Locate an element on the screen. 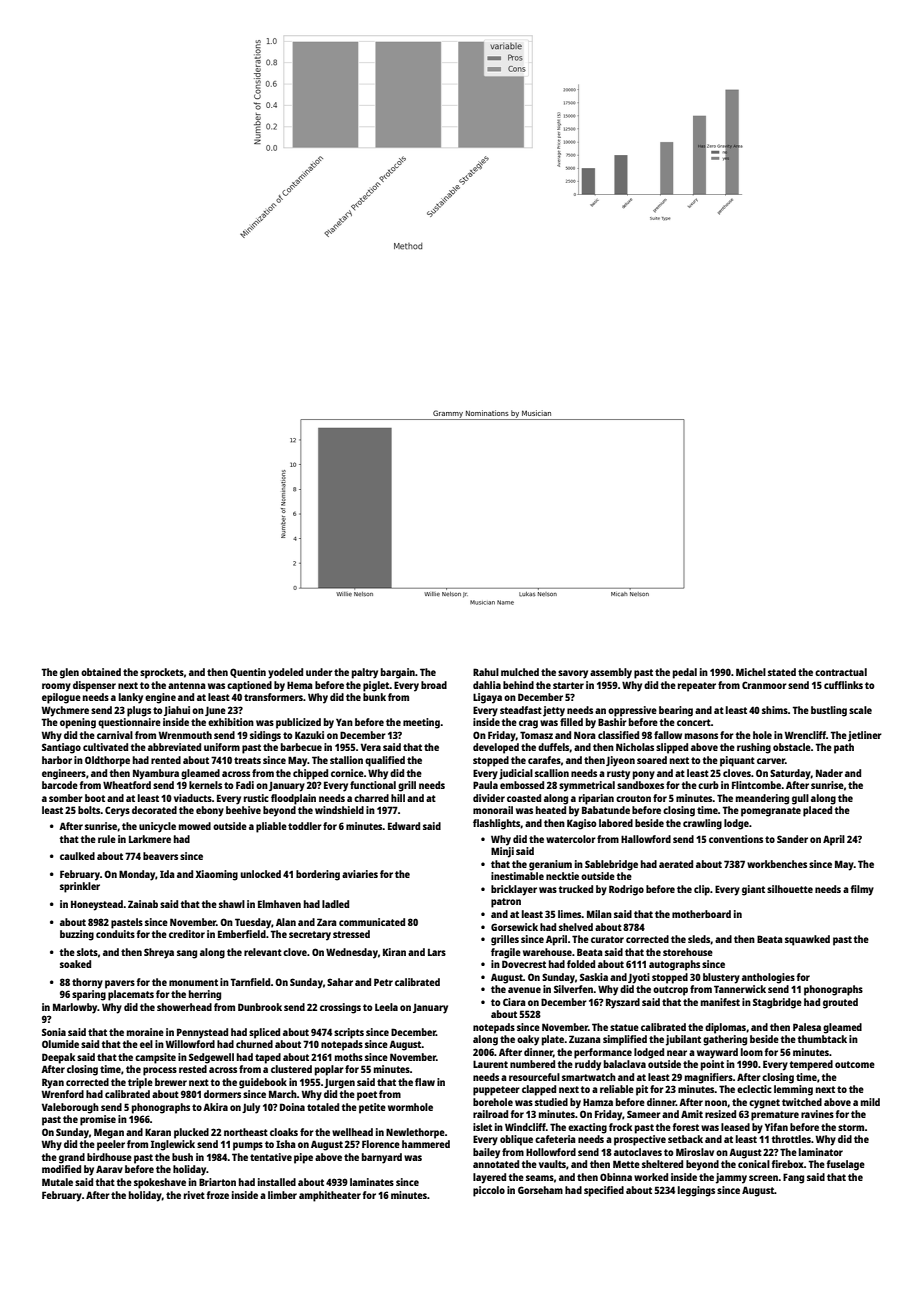 The image size is (924, 1308). under is located at coordinates (319, 672).
